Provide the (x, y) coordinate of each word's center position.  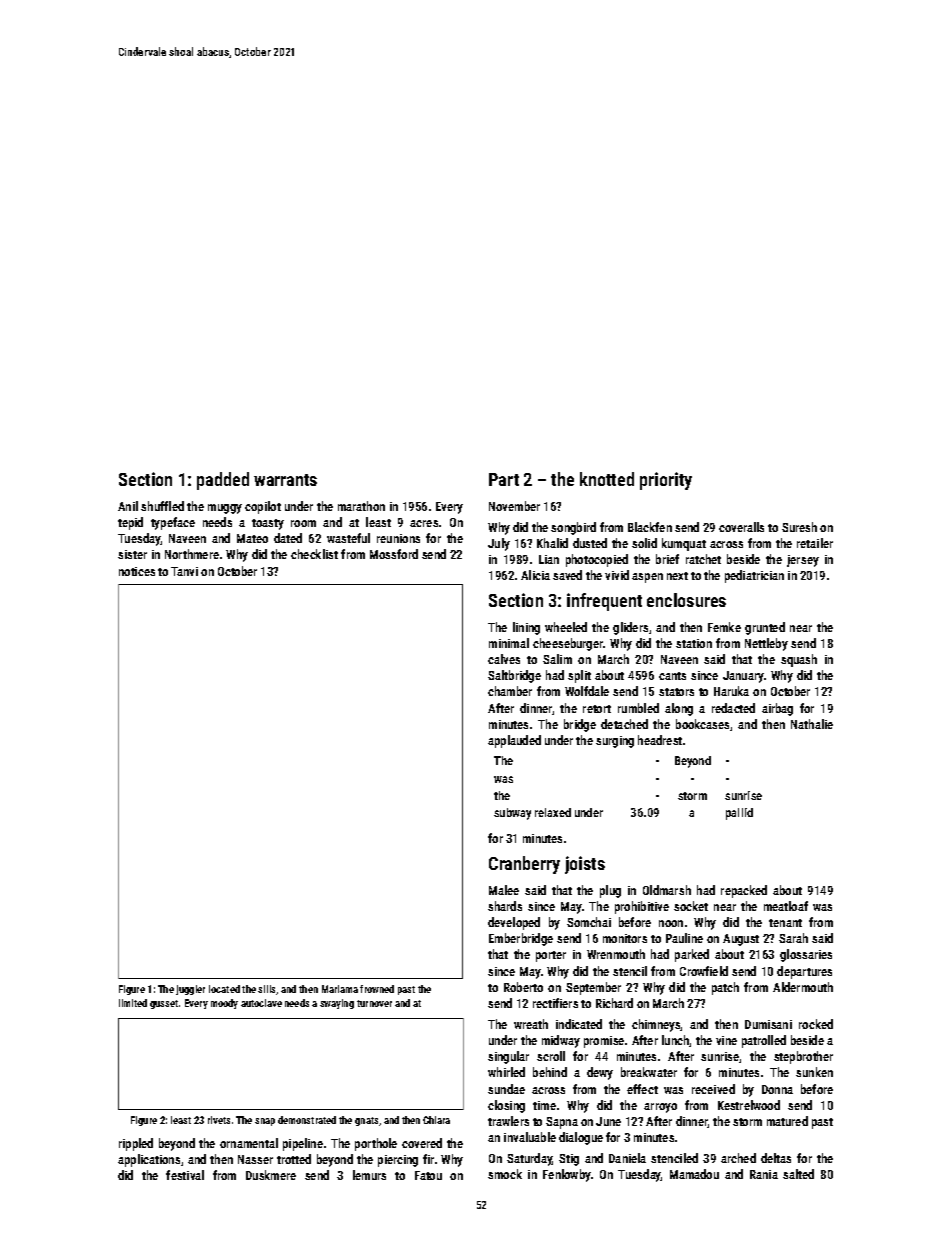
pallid (739, 814)
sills (267, 990)
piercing (398, 1161)
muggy (225, 509)
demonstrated (307, 1120)
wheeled (566, 627)
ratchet (703, 559)
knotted (607, 479)
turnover (374, 1003)
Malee (504, 890)
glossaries (806, 955)
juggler (190, 990)
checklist (314, 554)
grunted (765, 628)
